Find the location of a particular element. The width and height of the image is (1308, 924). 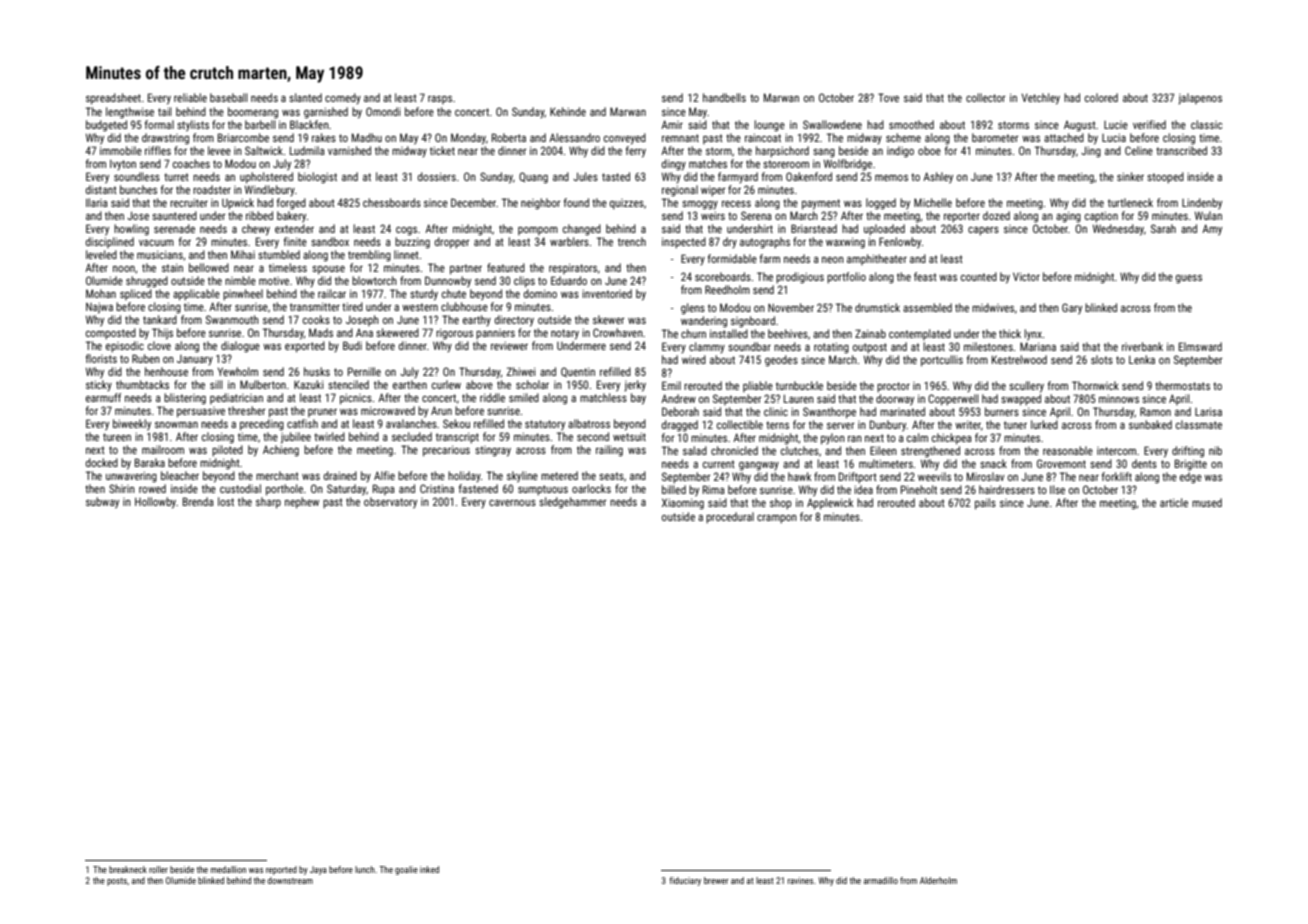

nephew is located at coordinates (302, 503).
